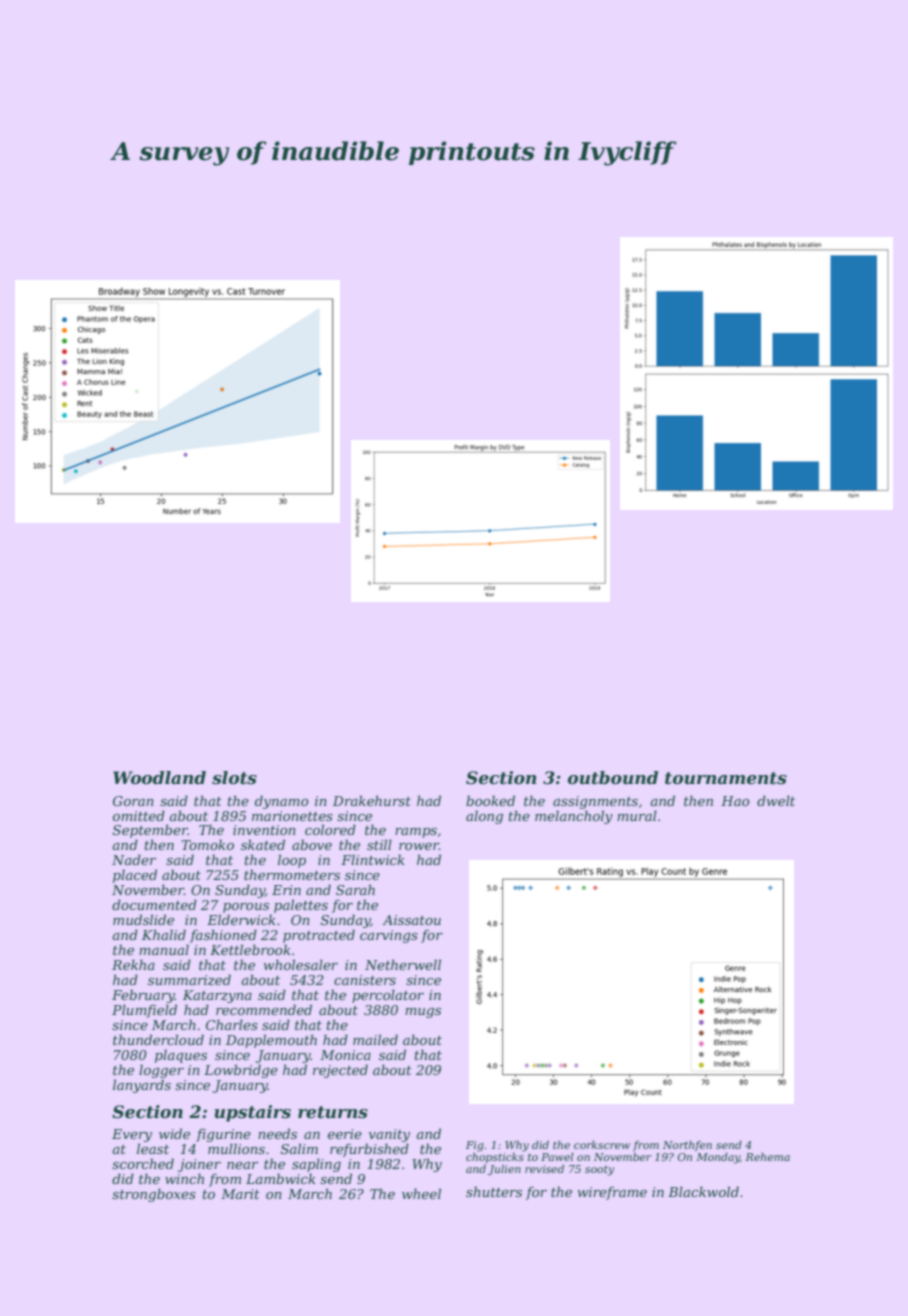  What do you see at coordinates (319, 936) in the page?
I see `protracted` at bounding box center [319, 936].
